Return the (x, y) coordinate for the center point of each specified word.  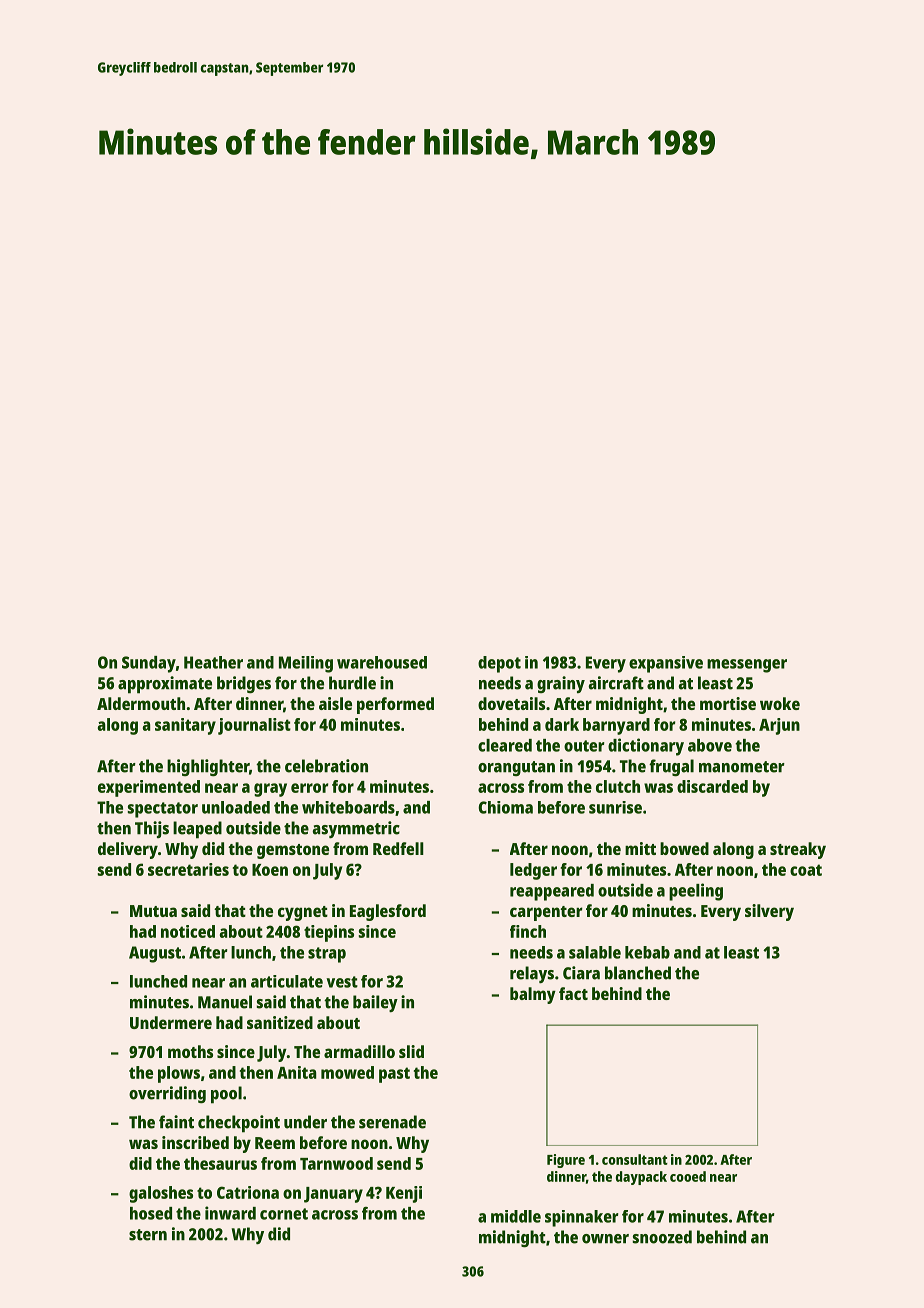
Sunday (149, 664)
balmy (533, 995)
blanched (638, 973)
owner (605, 1239)
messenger (747, 666)
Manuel (225, 1002)
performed (395, 705)
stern (148, 1235)
